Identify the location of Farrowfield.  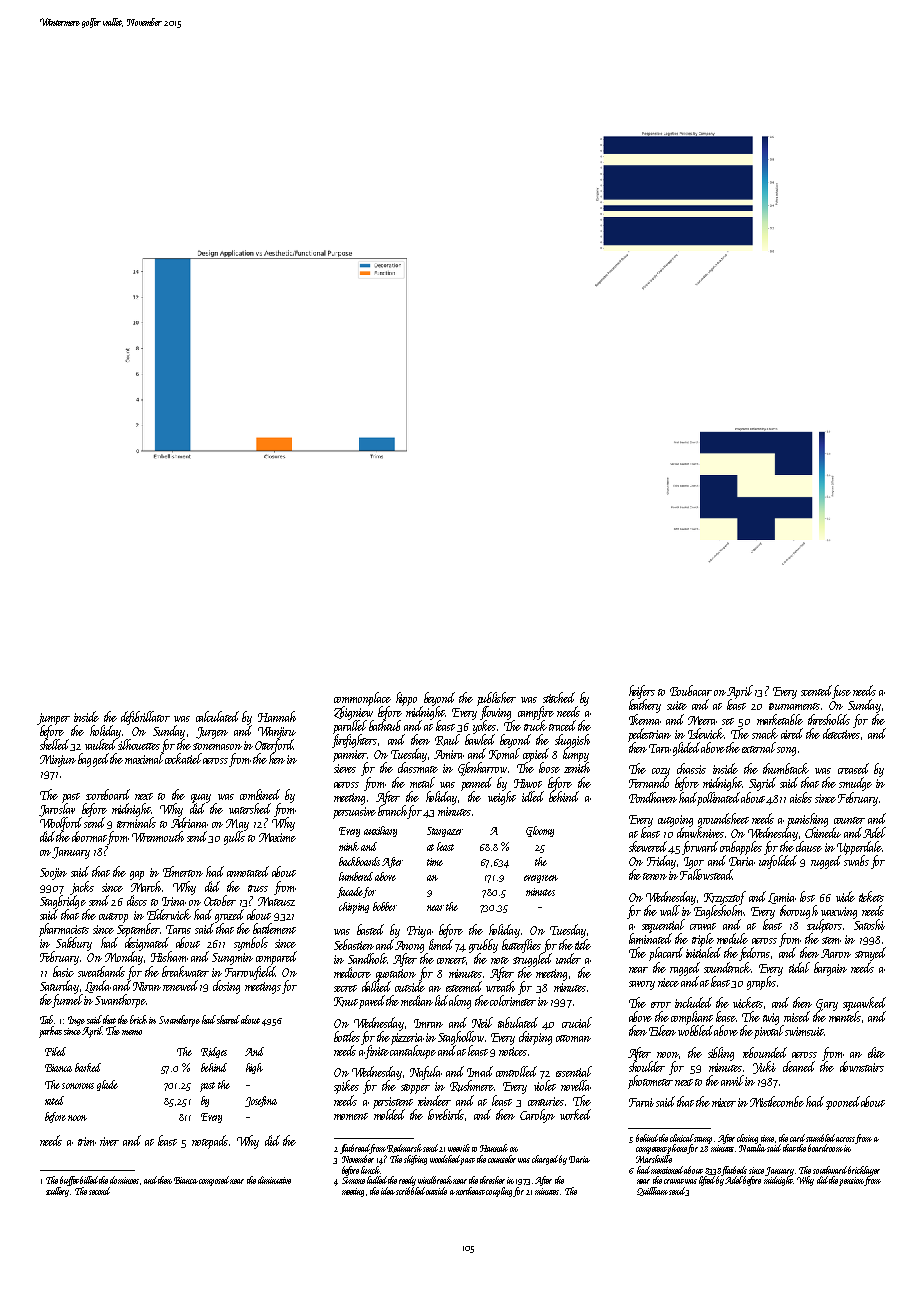
(250, 973).
